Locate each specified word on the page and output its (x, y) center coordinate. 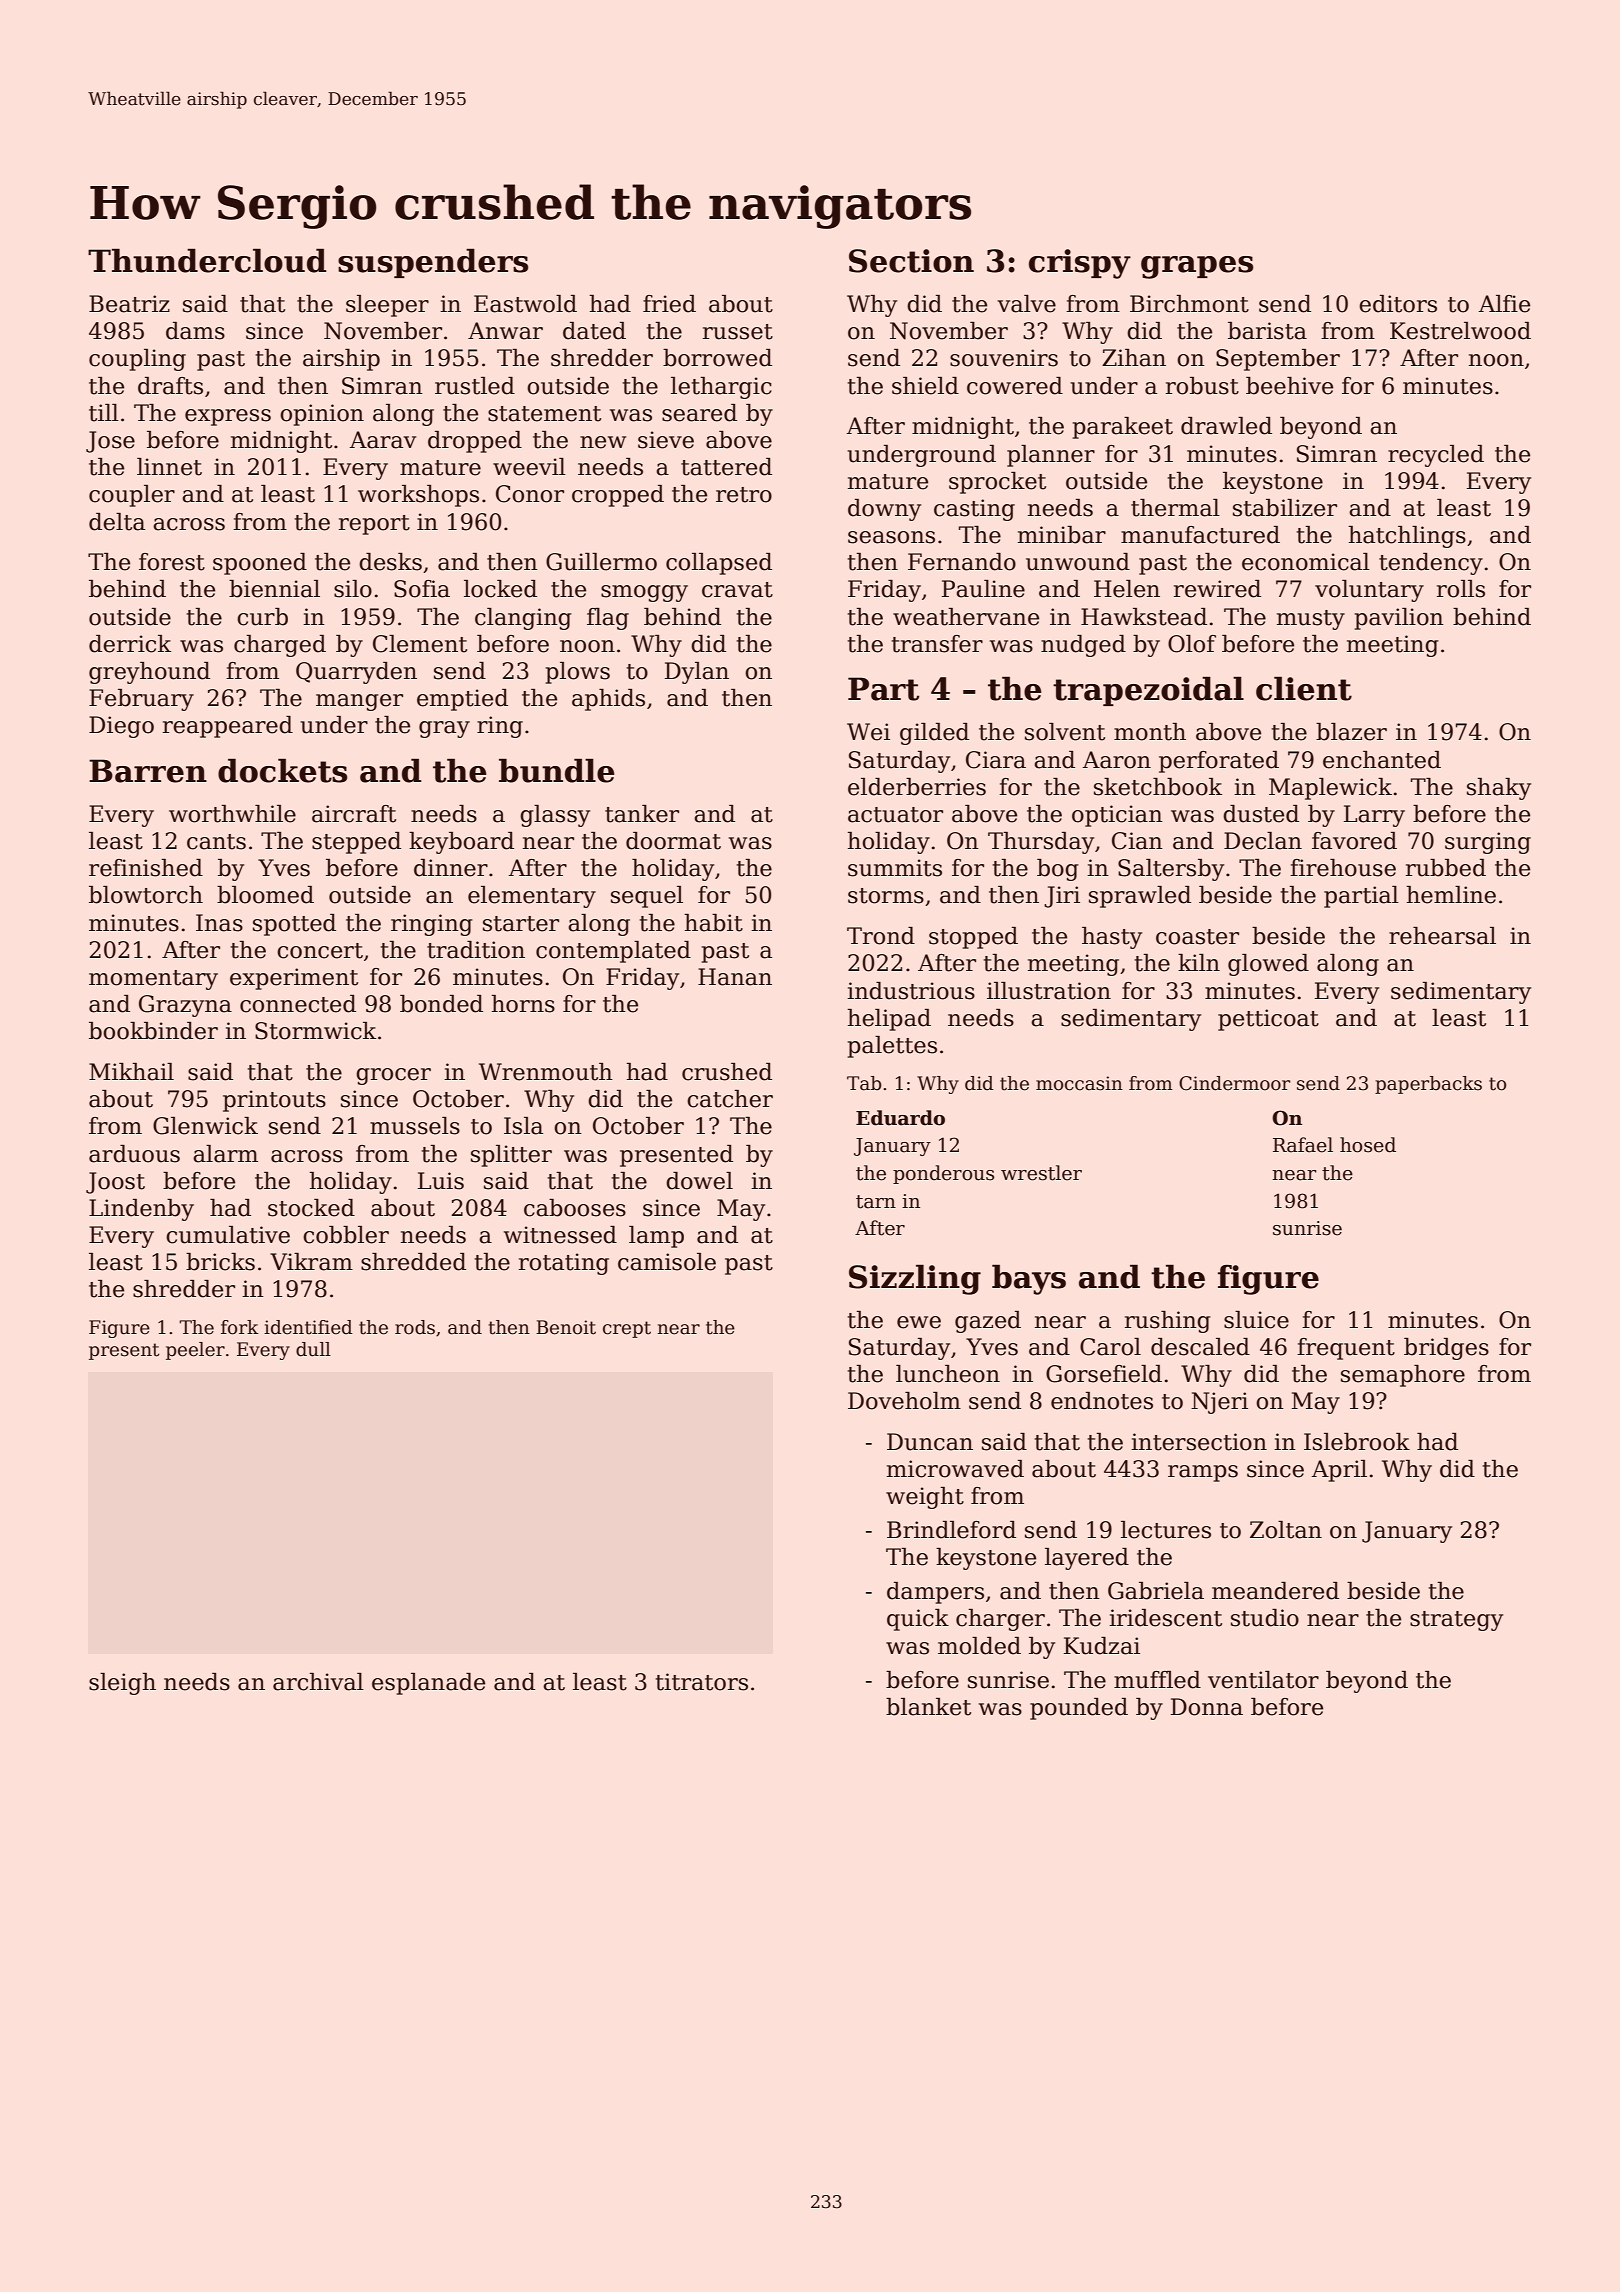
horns (523, 1004)
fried (669, 304)
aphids (608, 700)
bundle (557, 770)
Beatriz (129, 304)
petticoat (1268, 1020)
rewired (1217, 589)
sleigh (122, 1684)
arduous (134, 1154)
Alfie (1504, 304)
